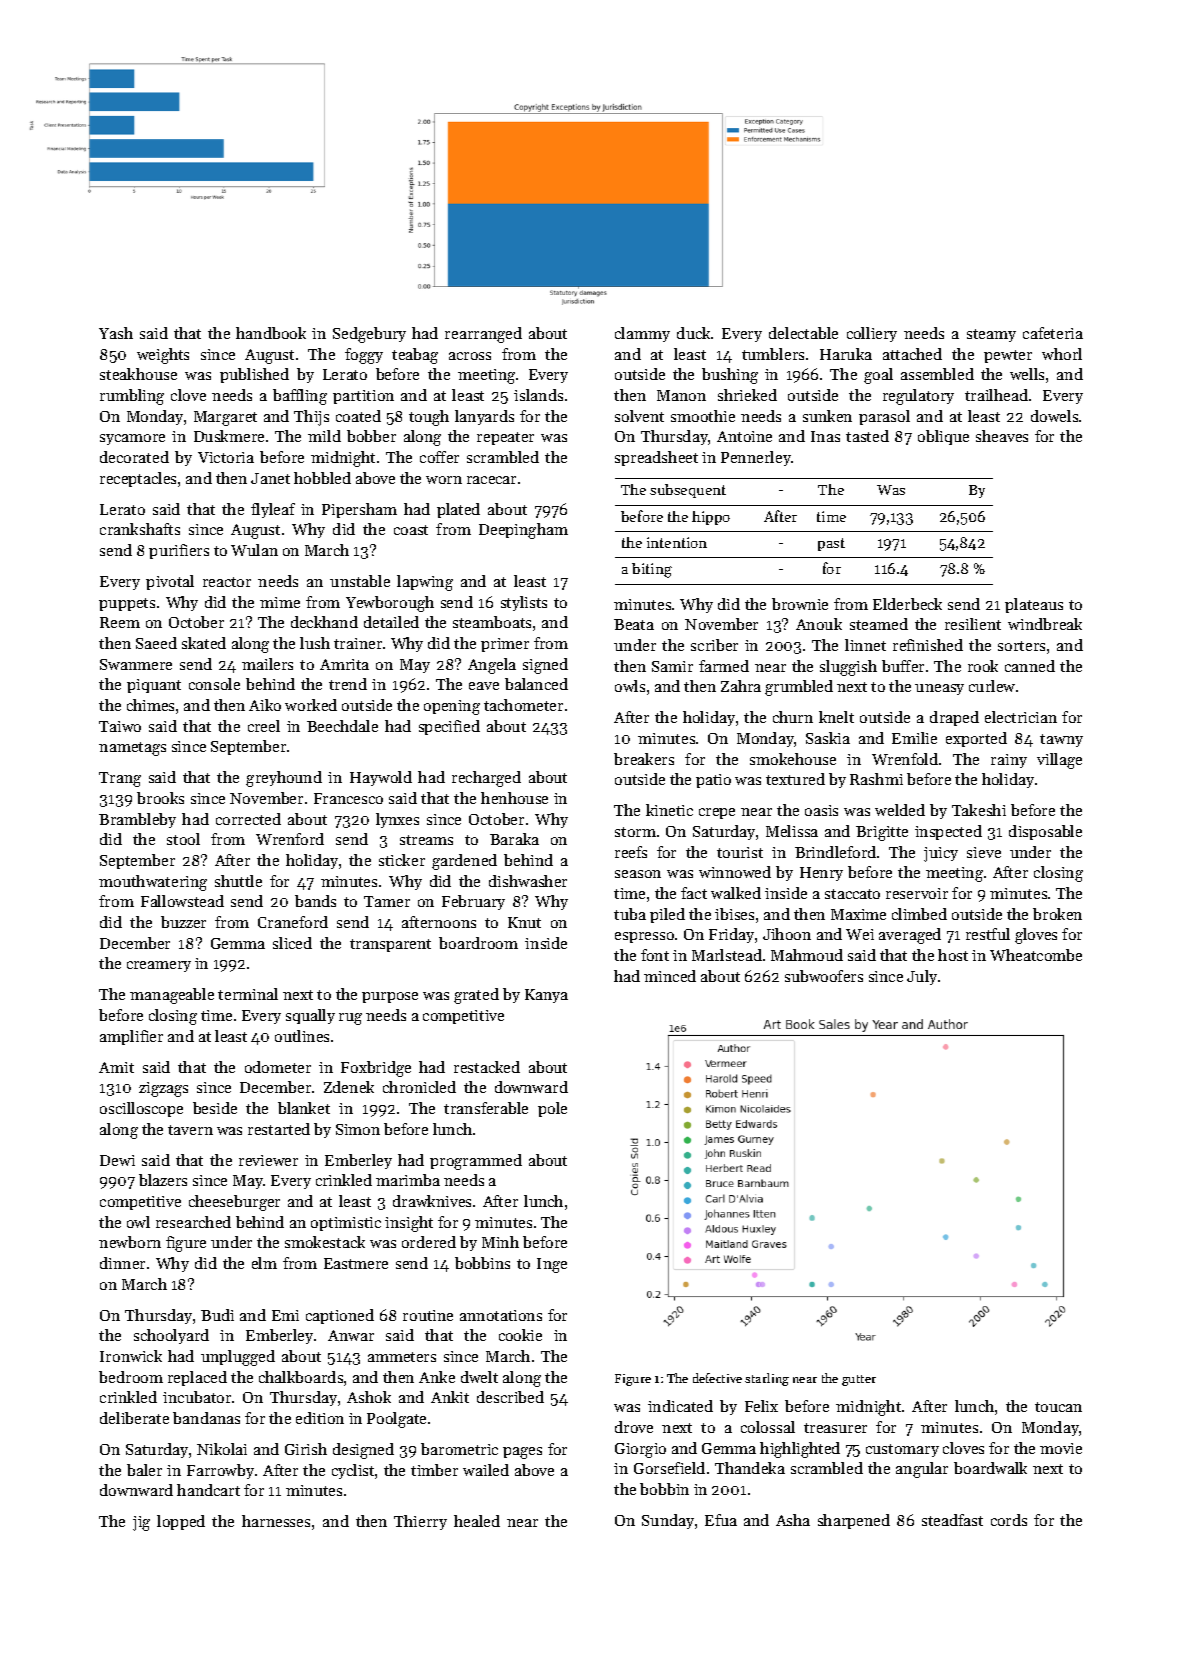 This image has width=1183, height=1673. What do you see at coordinates (824, 976) in the image?
I see `subwoofers` at bounding box center [824, 976].
